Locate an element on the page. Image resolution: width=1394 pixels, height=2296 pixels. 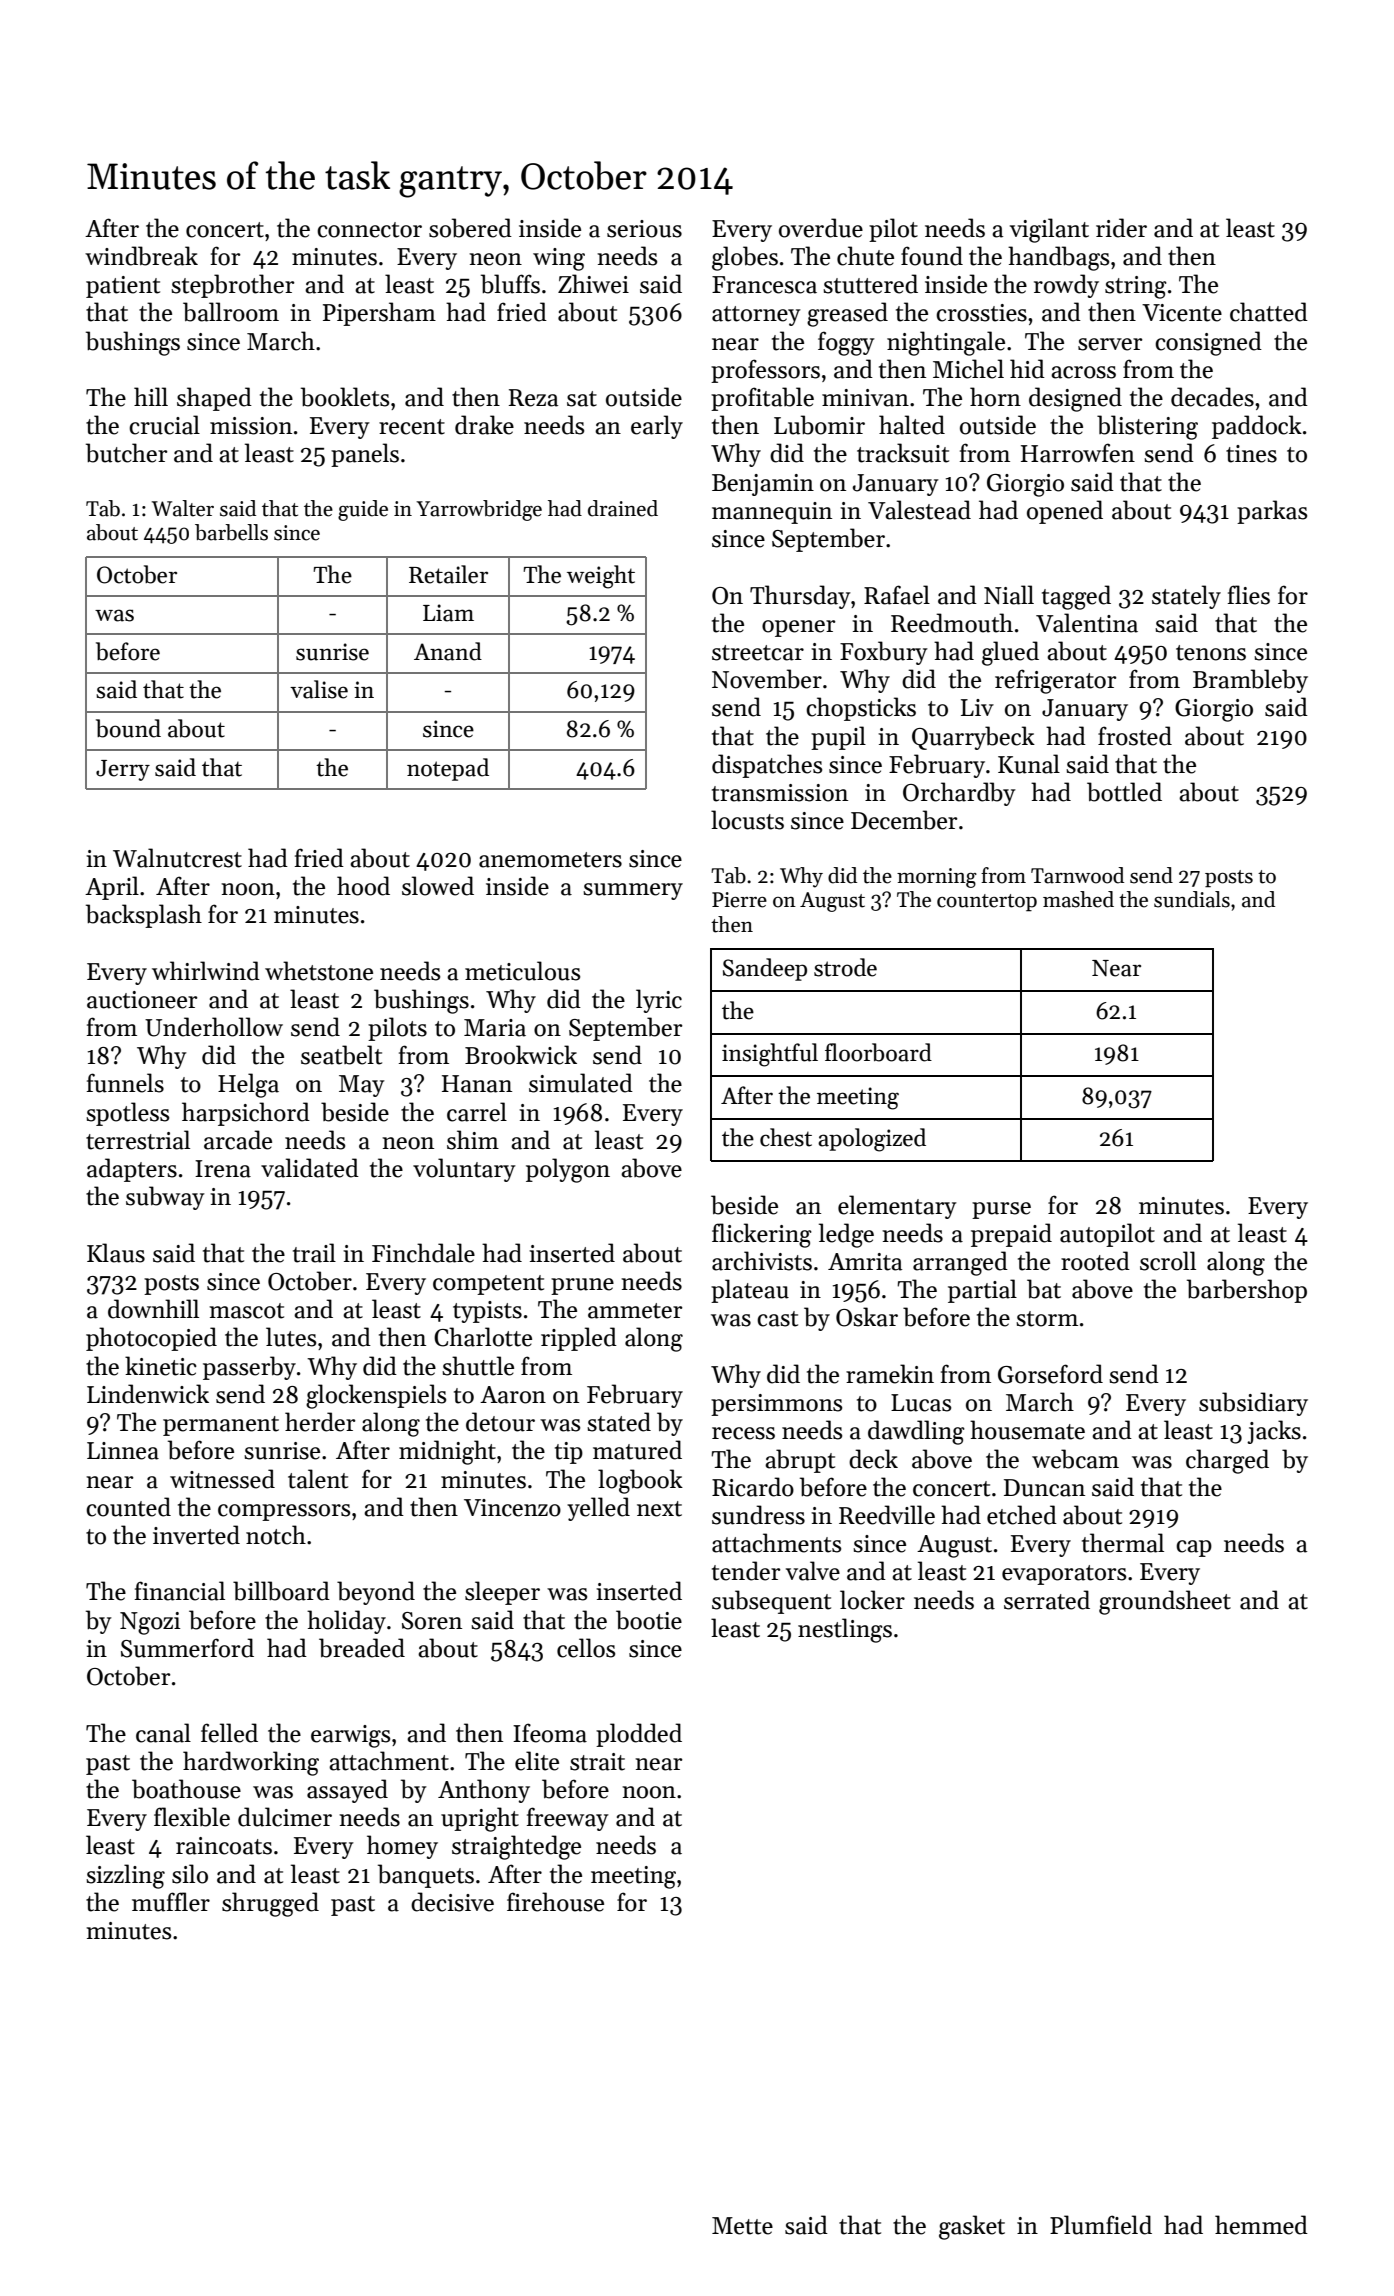
billboard is located at coordinates (281, 1591).
